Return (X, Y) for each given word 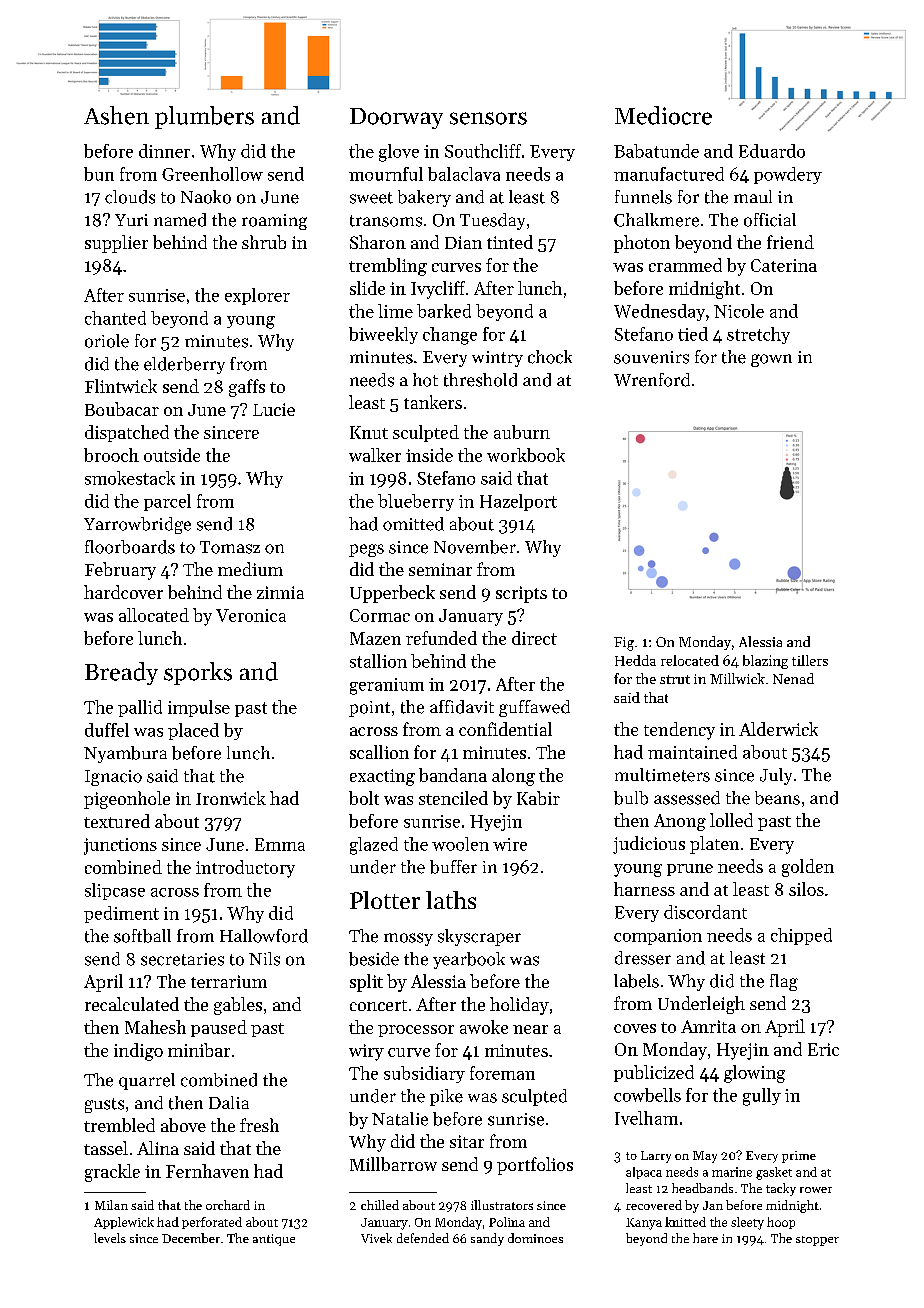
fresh (259, 1125)
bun (99, 174)
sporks (198, 673)
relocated (690, 660)
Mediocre (663, 115)
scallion (379, 752)
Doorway (396, 118)
